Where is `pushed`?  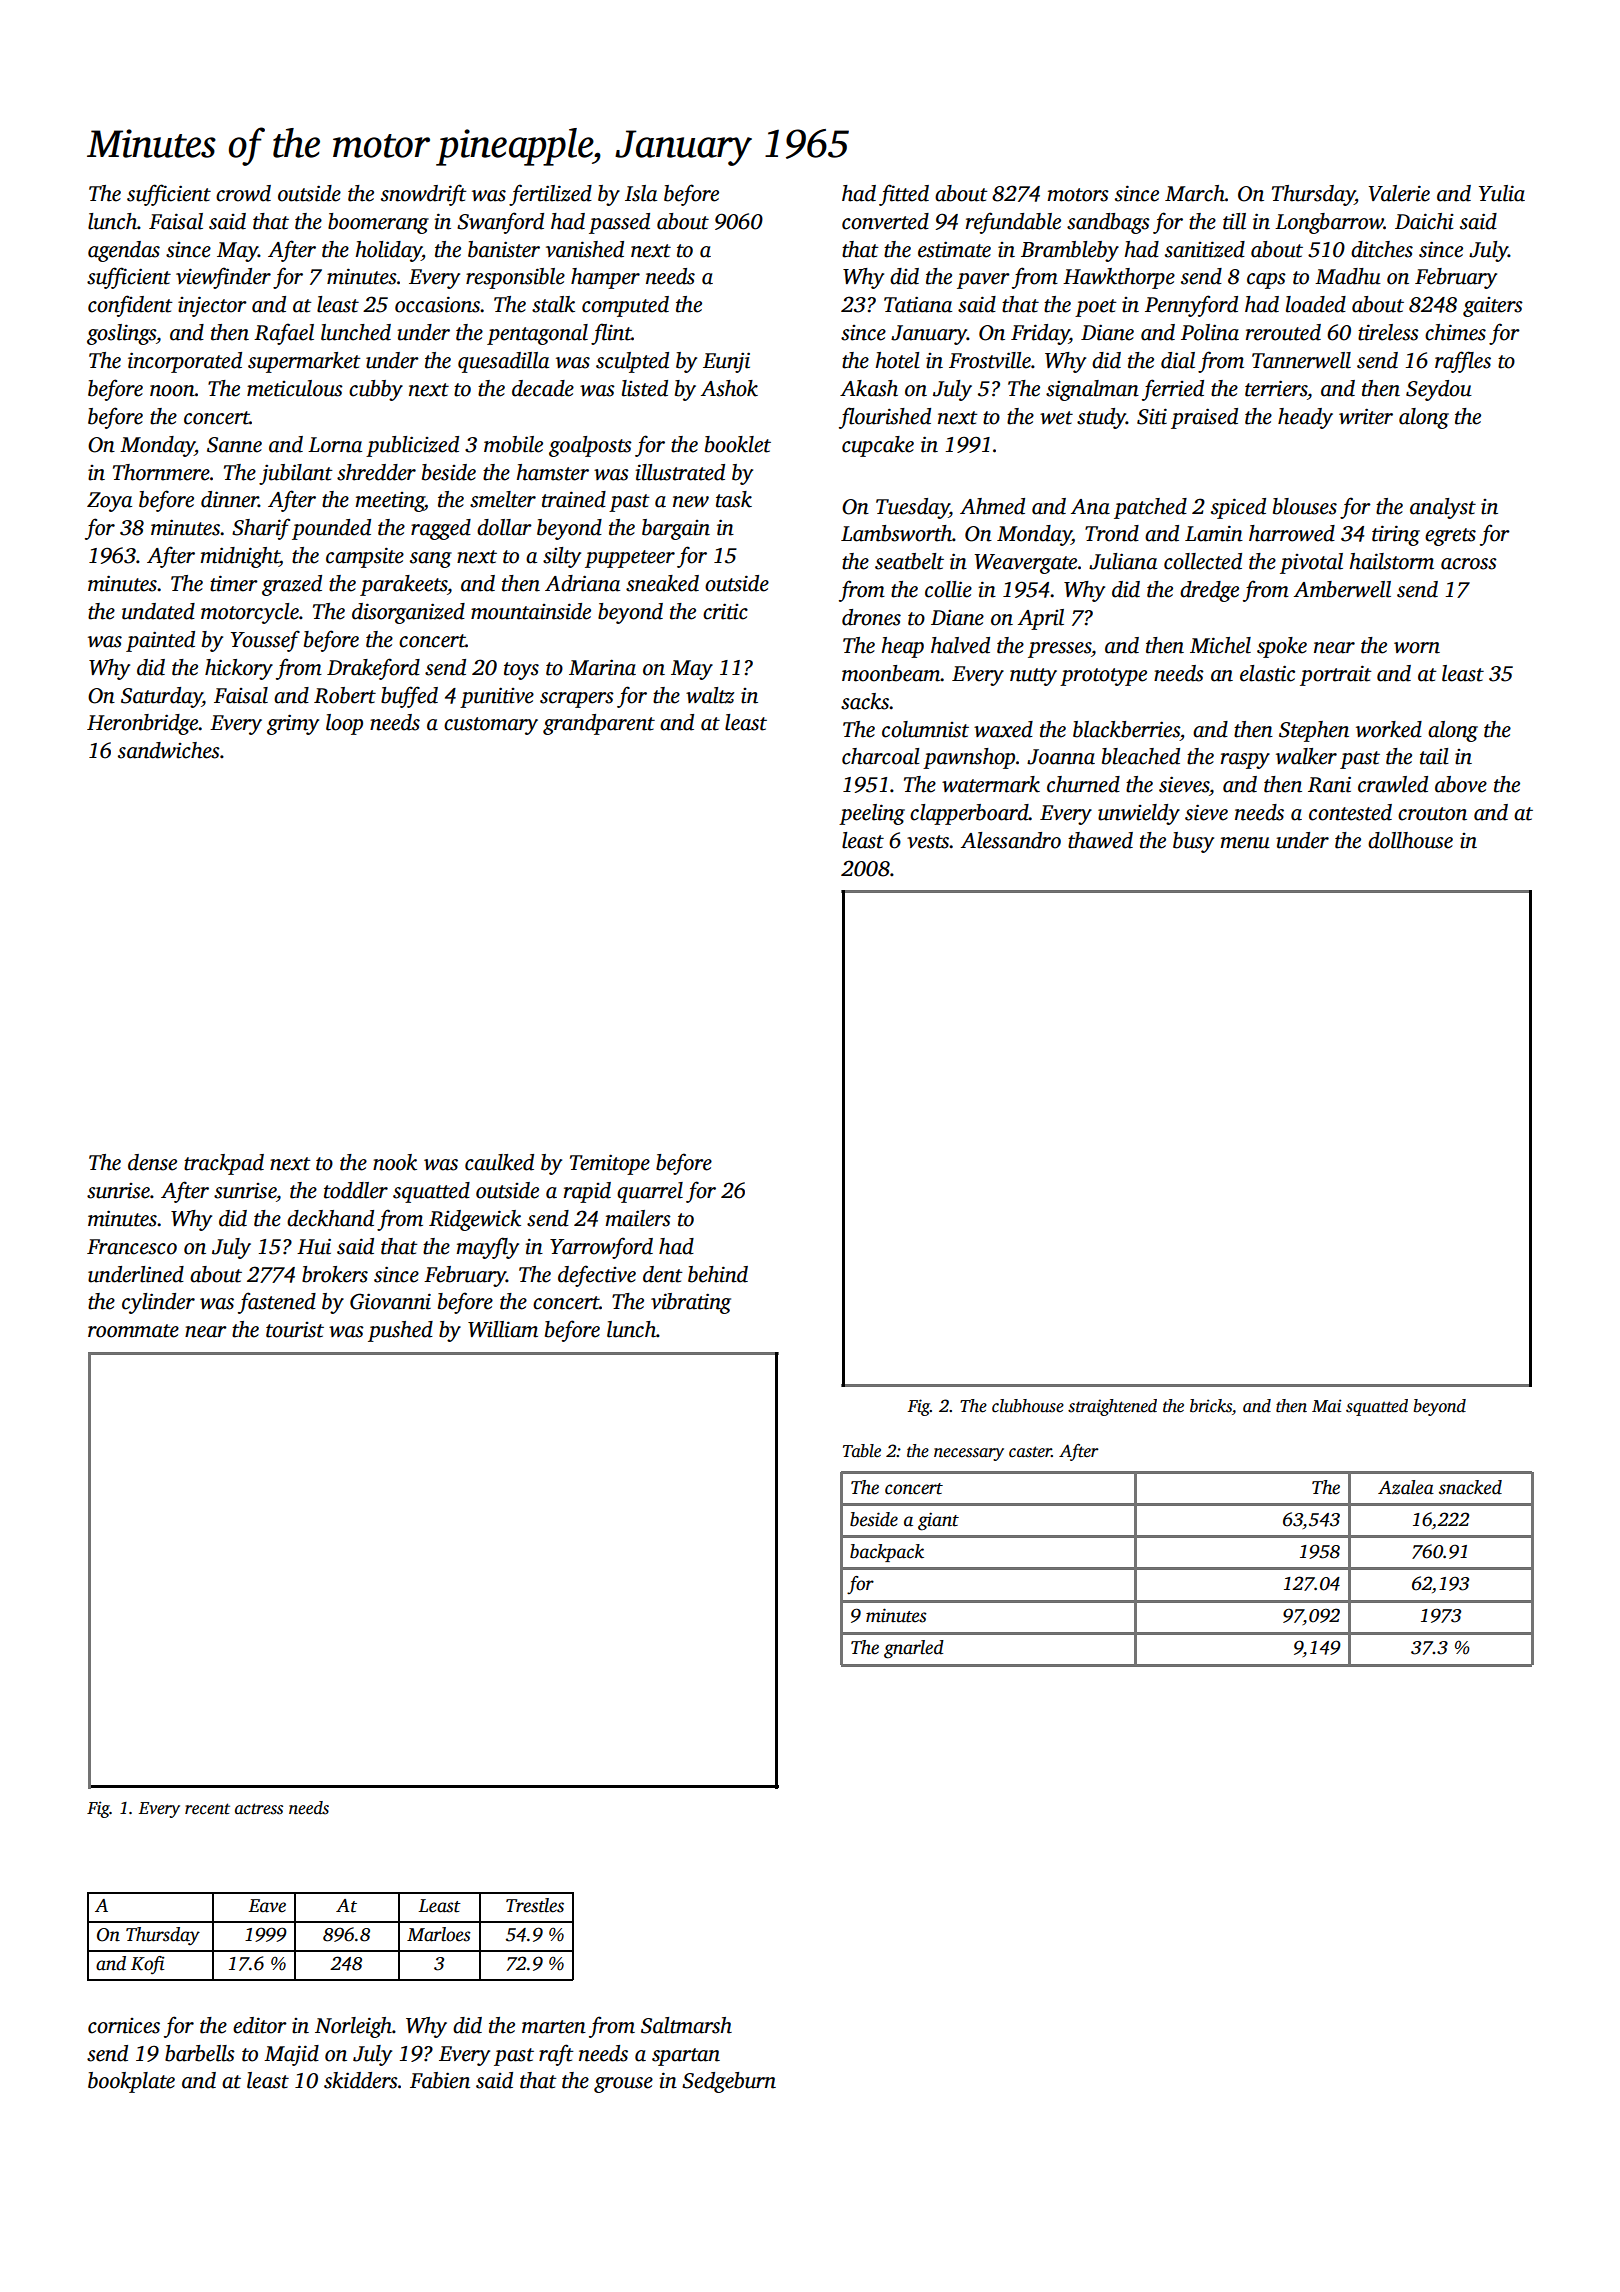 pushed is located at coordinates (400, 1331).
